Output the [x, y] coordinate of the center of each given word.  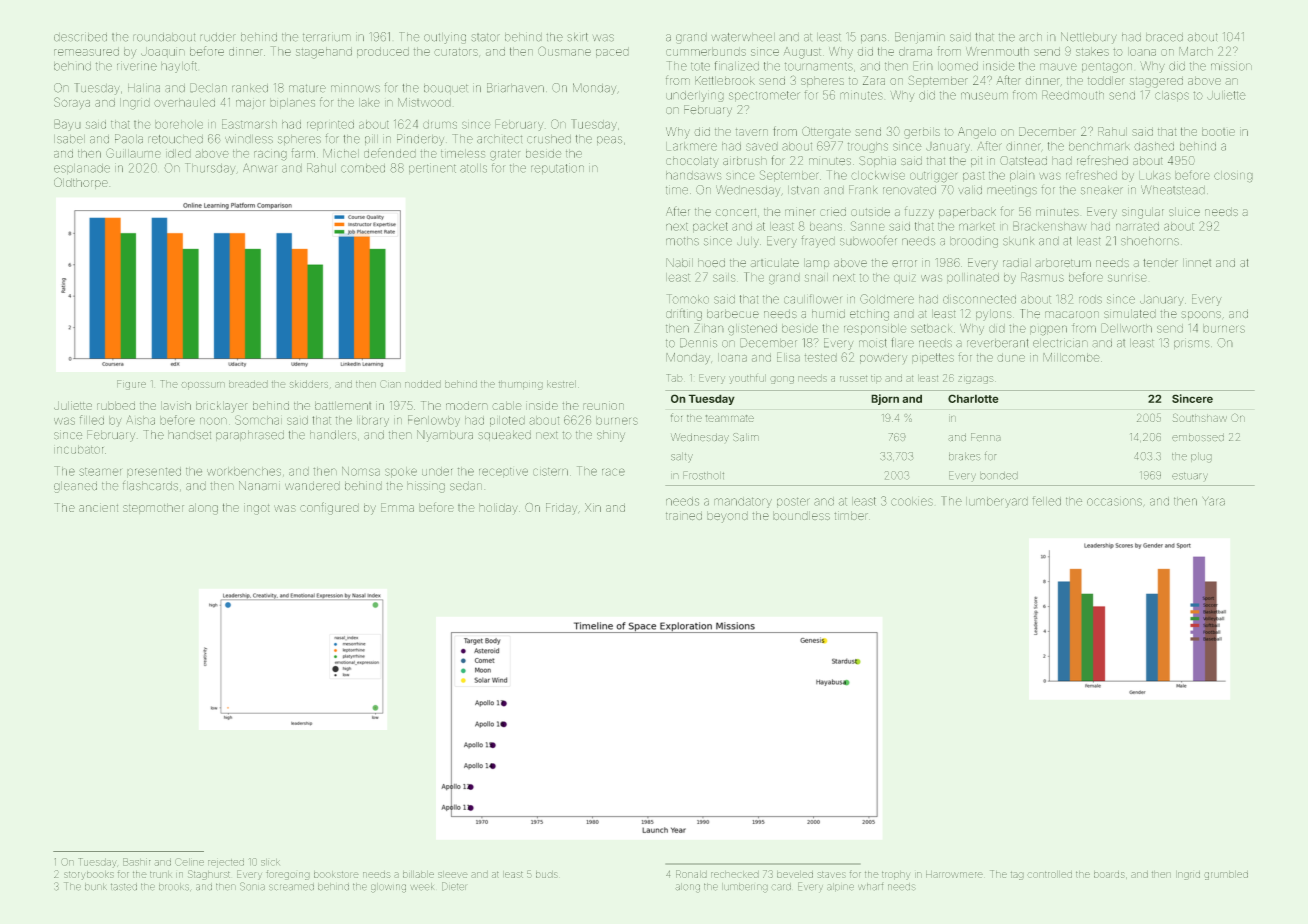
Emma [397, 507]
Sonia [252, 886]
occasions [1114, 502]
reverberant [997, 343]
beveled [795, 874]
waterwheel [743, 37]
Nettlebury [1089, 38]
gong [782, 380]
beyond [727, 517]
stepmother [153, 508]
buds [547, 874]
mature [307, 88]
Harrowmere [954, 874]
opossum [203, 386]
